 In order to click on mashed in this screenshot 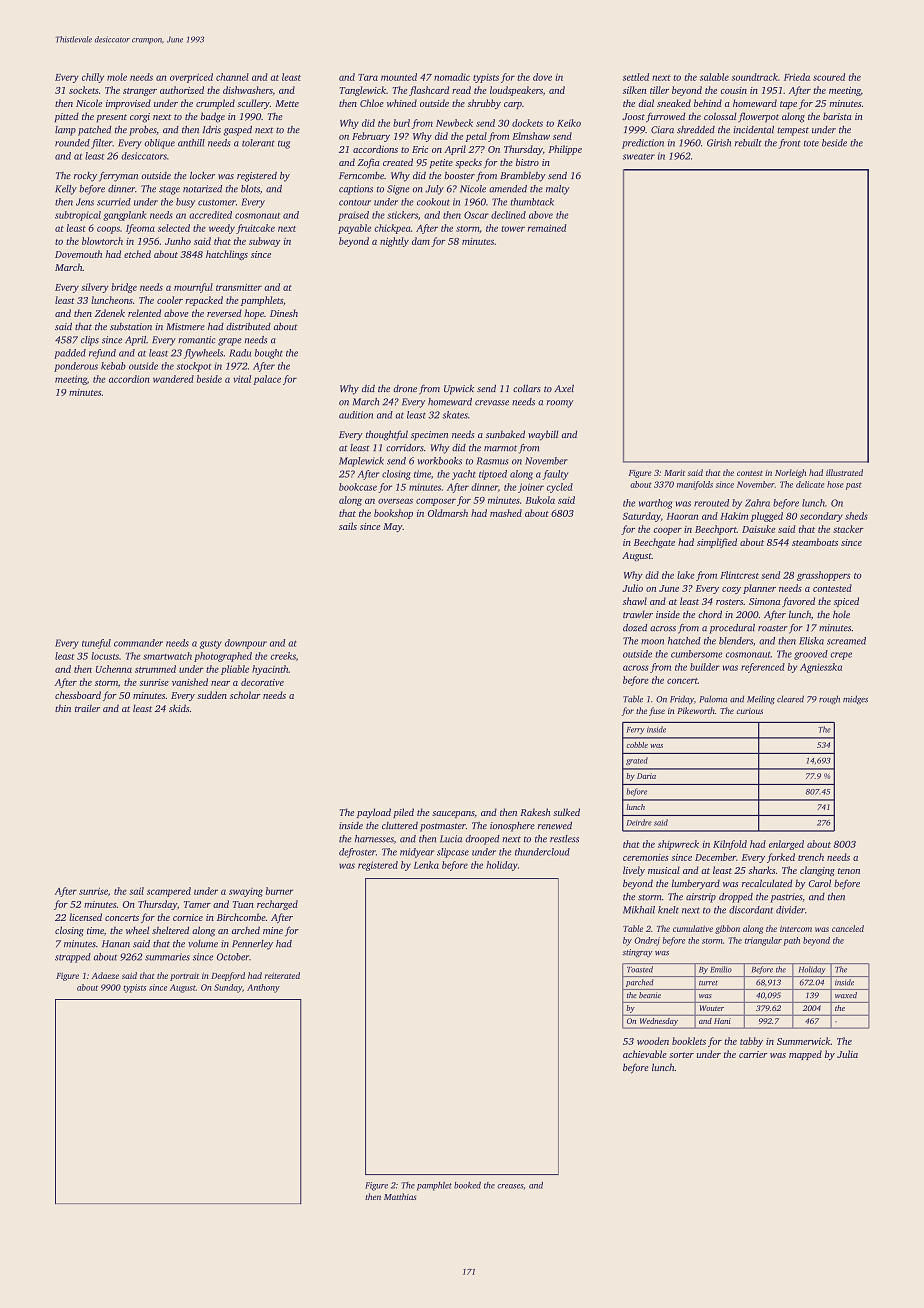, I will do `click(506, 513)`.
